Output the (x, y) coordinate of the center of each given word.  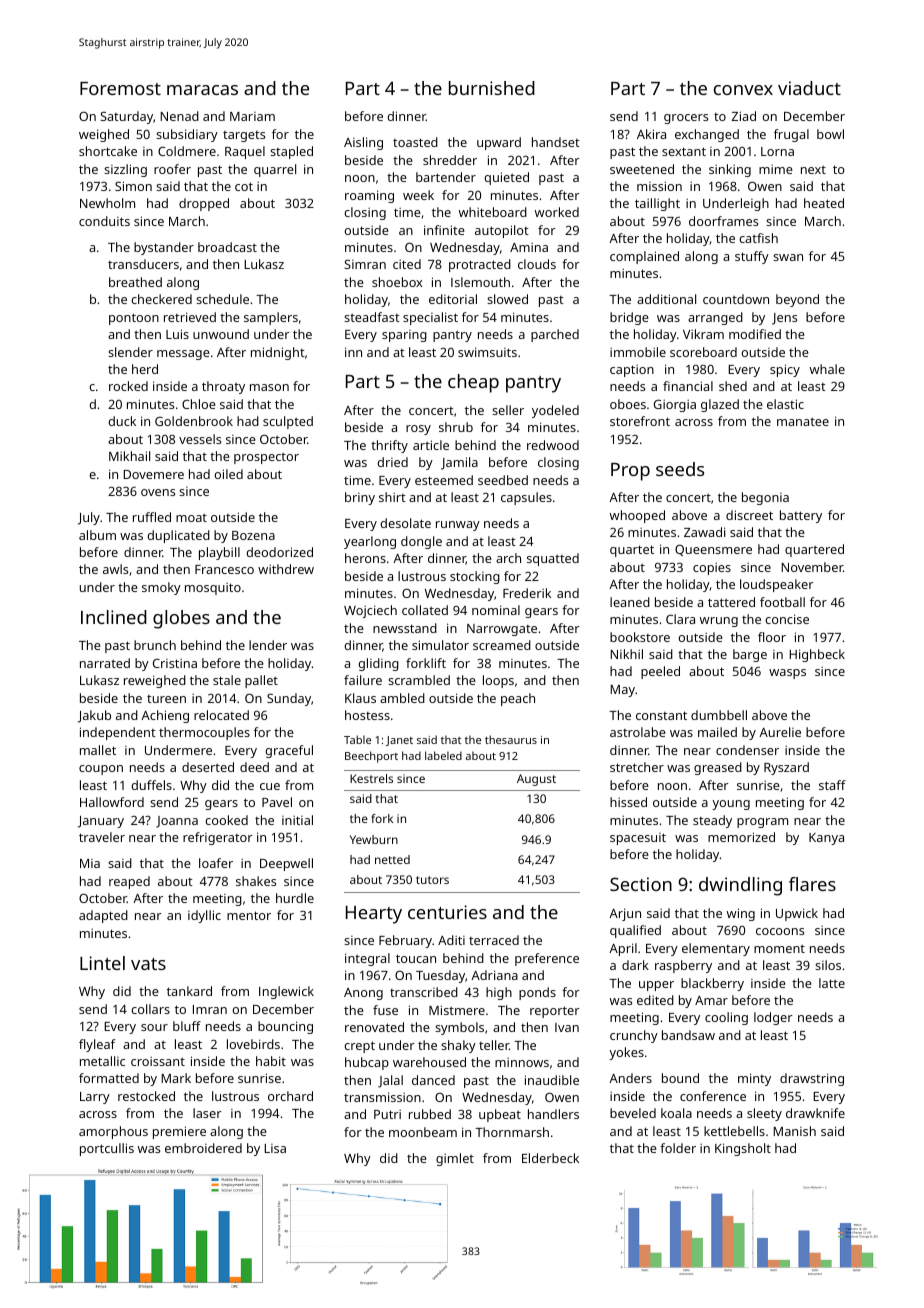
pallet (261, 681)
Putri (387, 1114)
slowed (507, 299)
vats (148, 964)
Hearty (374, 915)
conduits (104, 221)
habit (271, 1061)
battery (801, 516)
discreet (749, 515)
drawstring (812, 1079)
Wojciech (370, 611)
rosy (418, 430)
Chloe (199, 404)
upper (656, 986)
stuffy (752, 257)
